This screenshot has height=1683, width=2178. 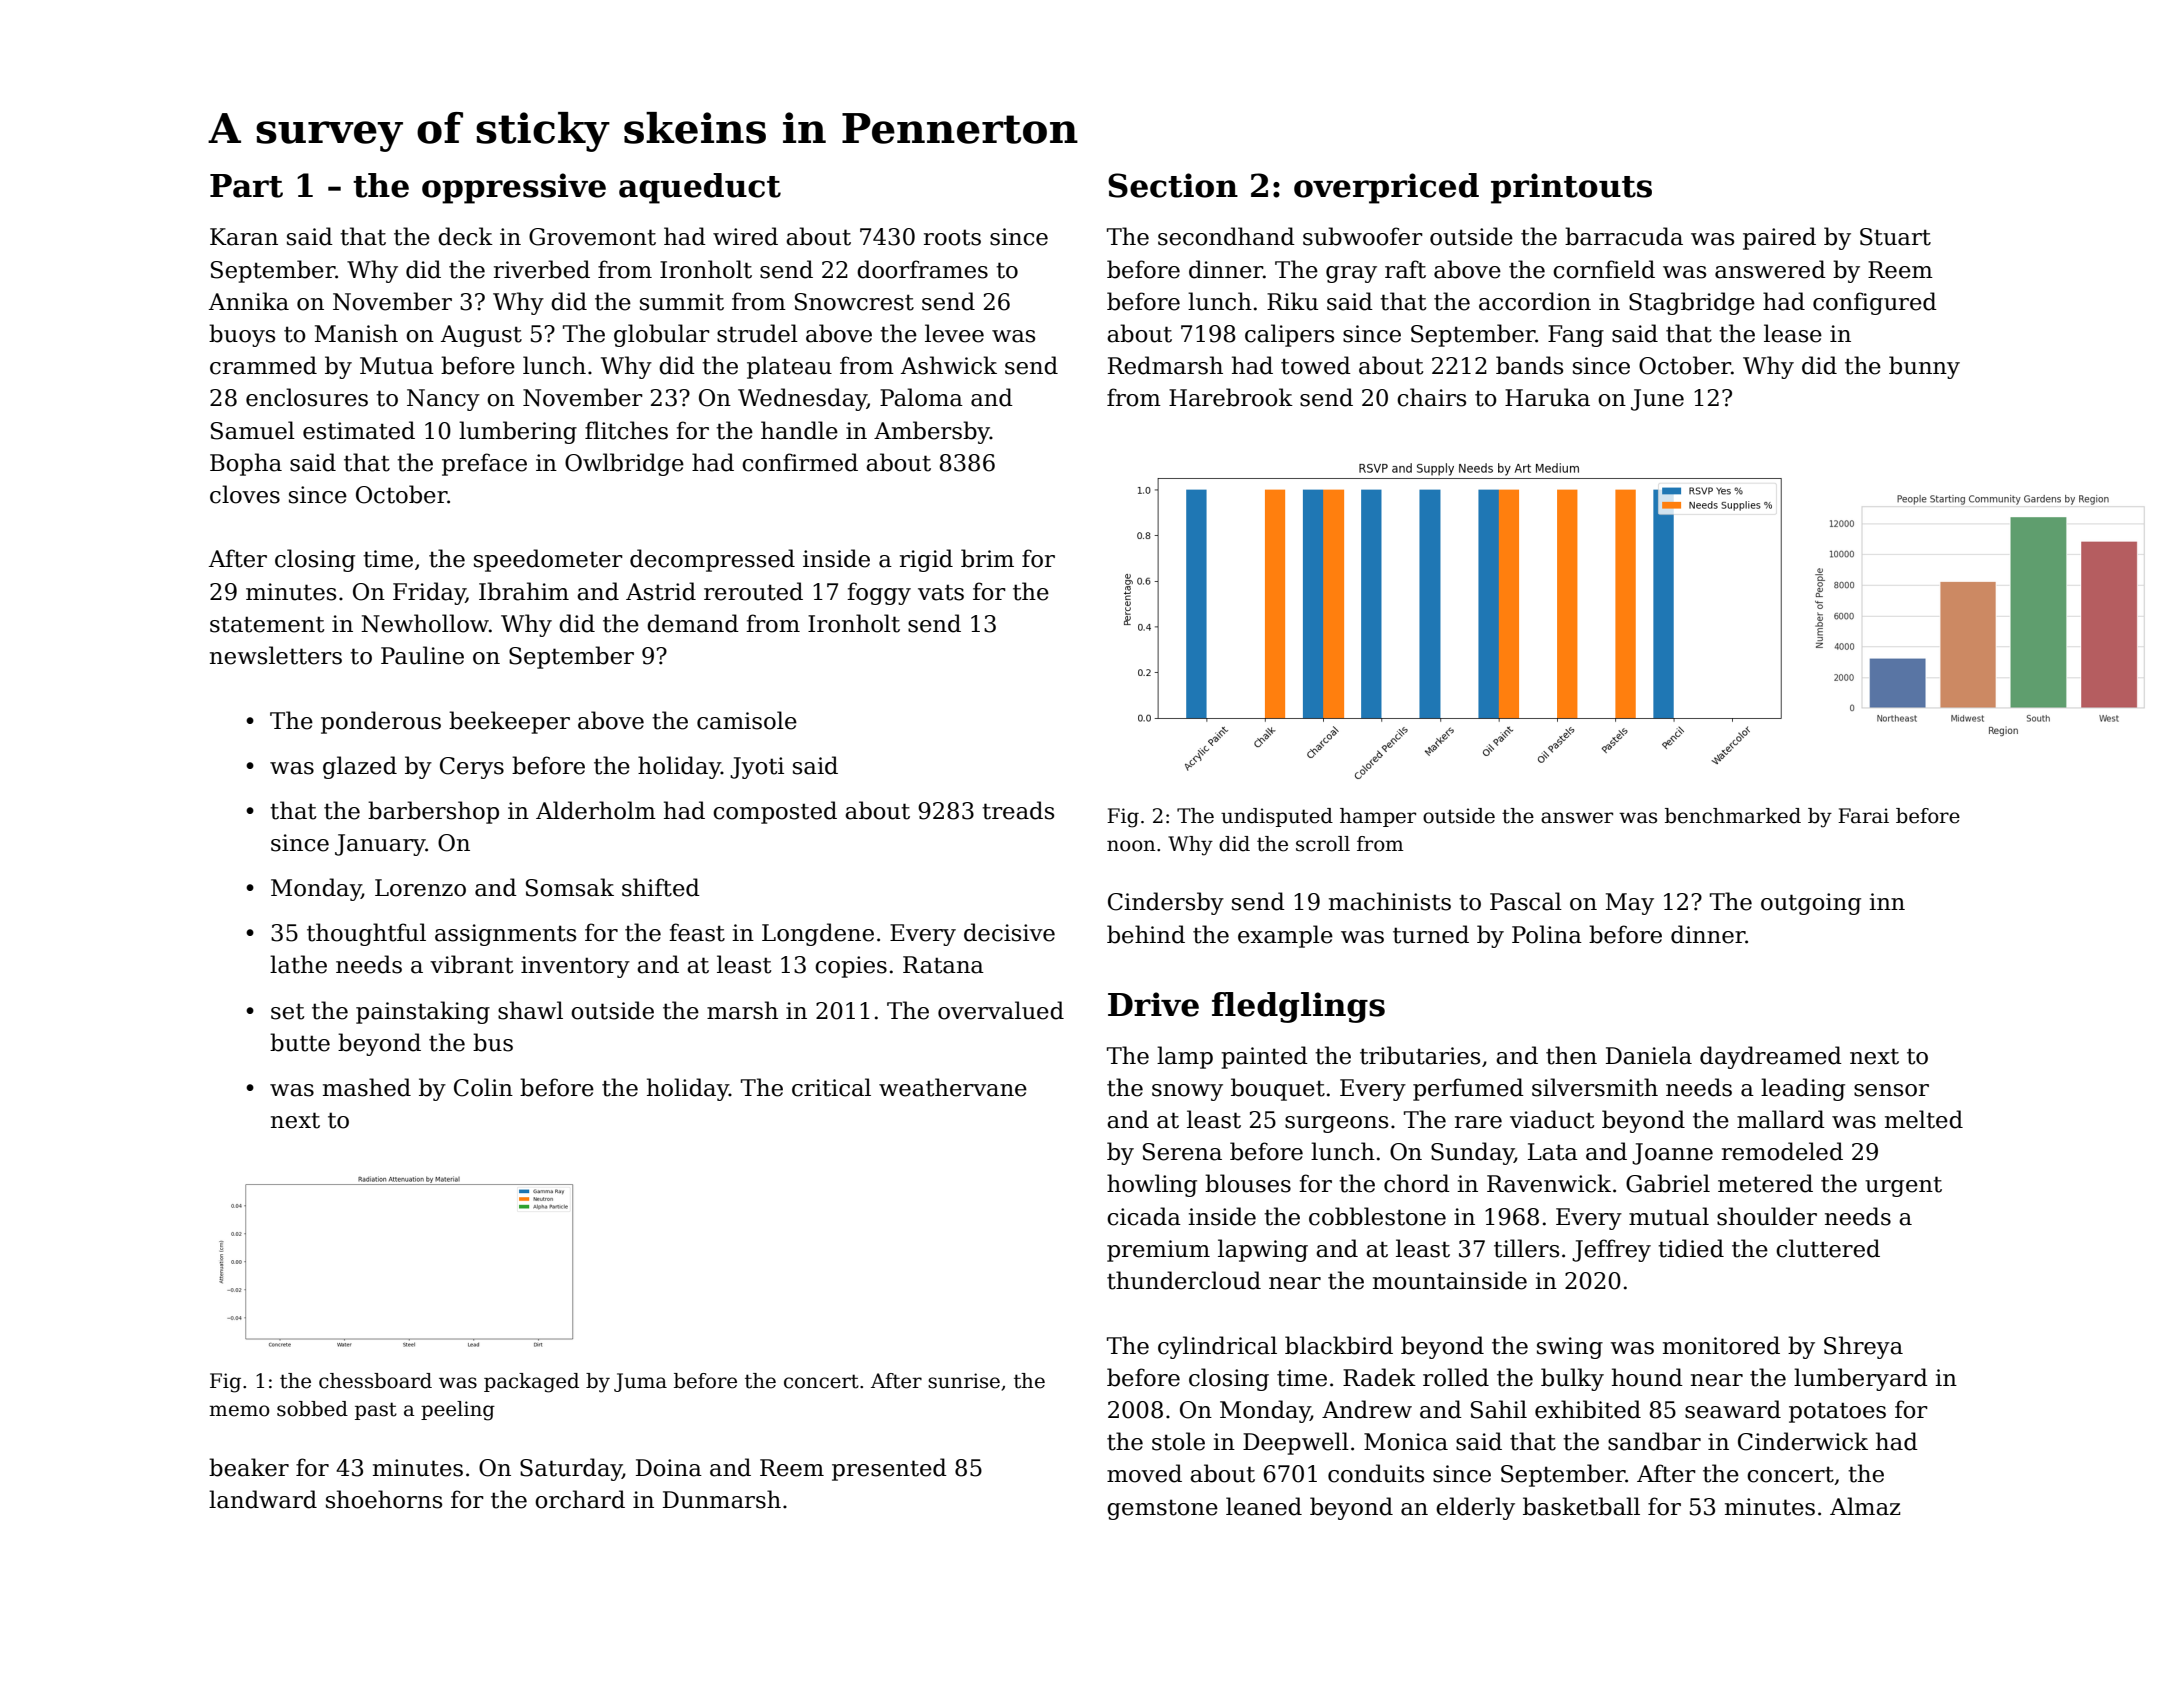 I want to click on thoughtful, so click(x=366, y=934).
